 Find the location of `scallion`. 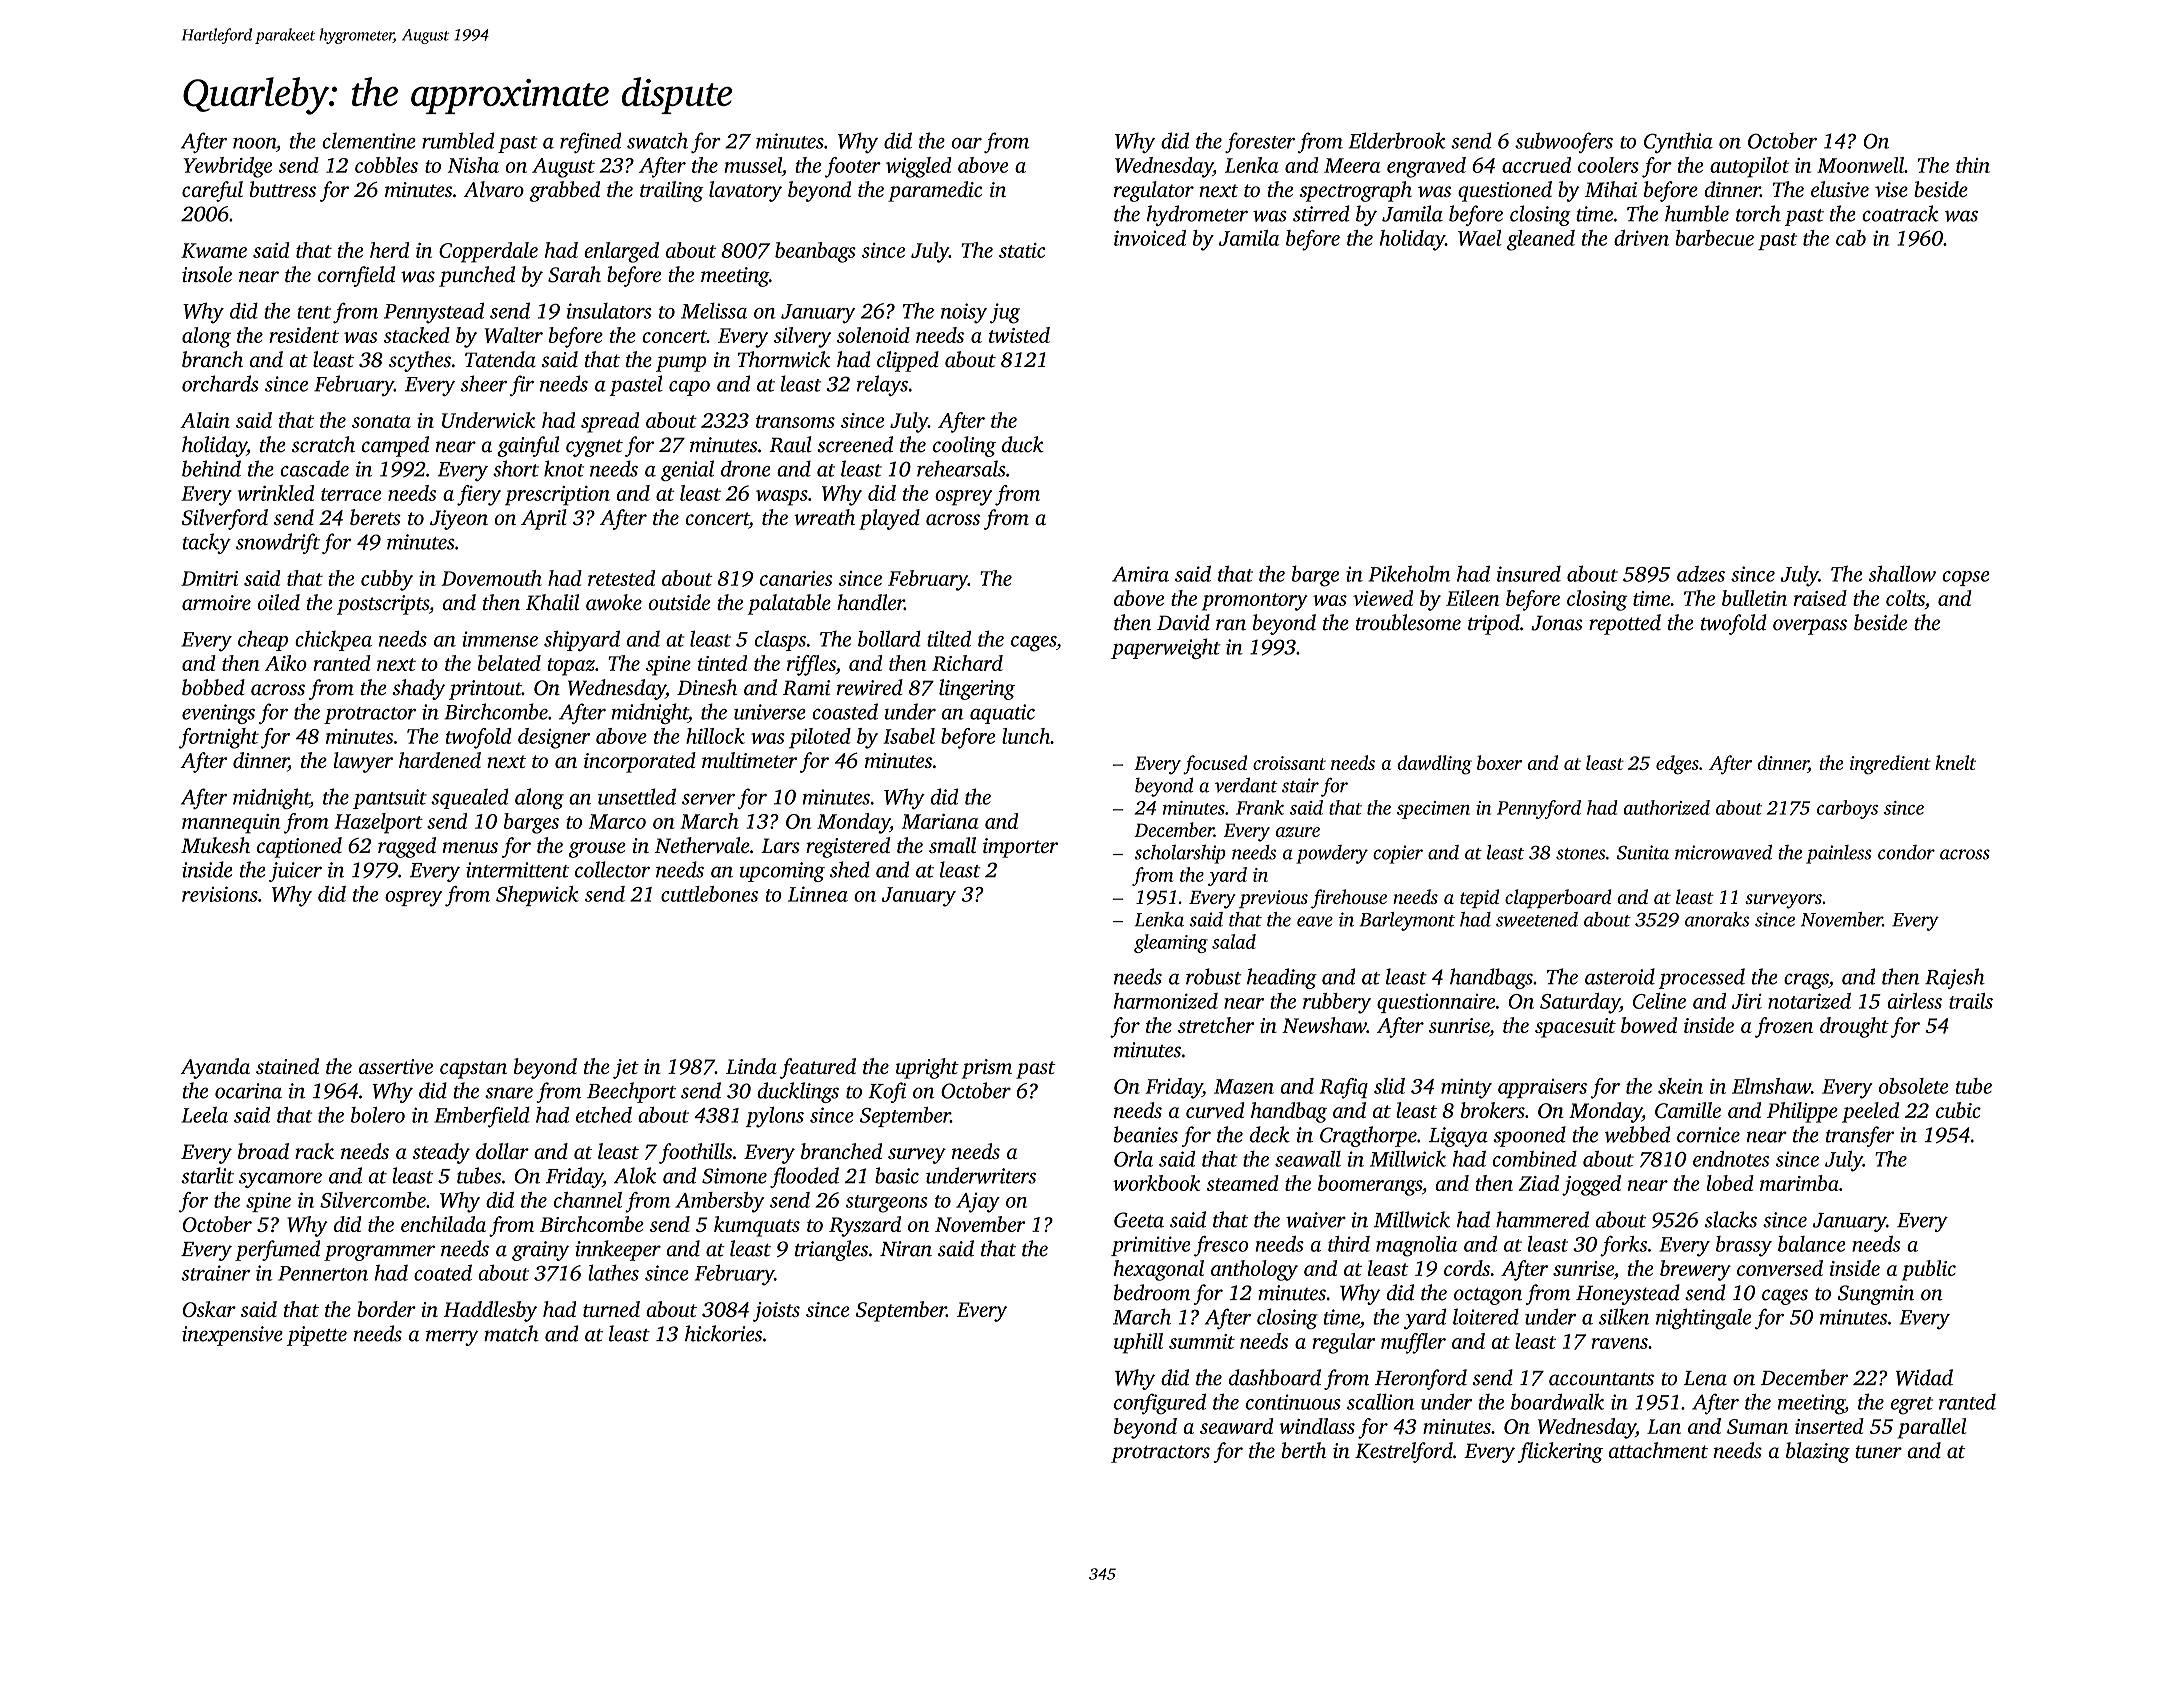

scallion is located at coordinates (1380, 1402).
